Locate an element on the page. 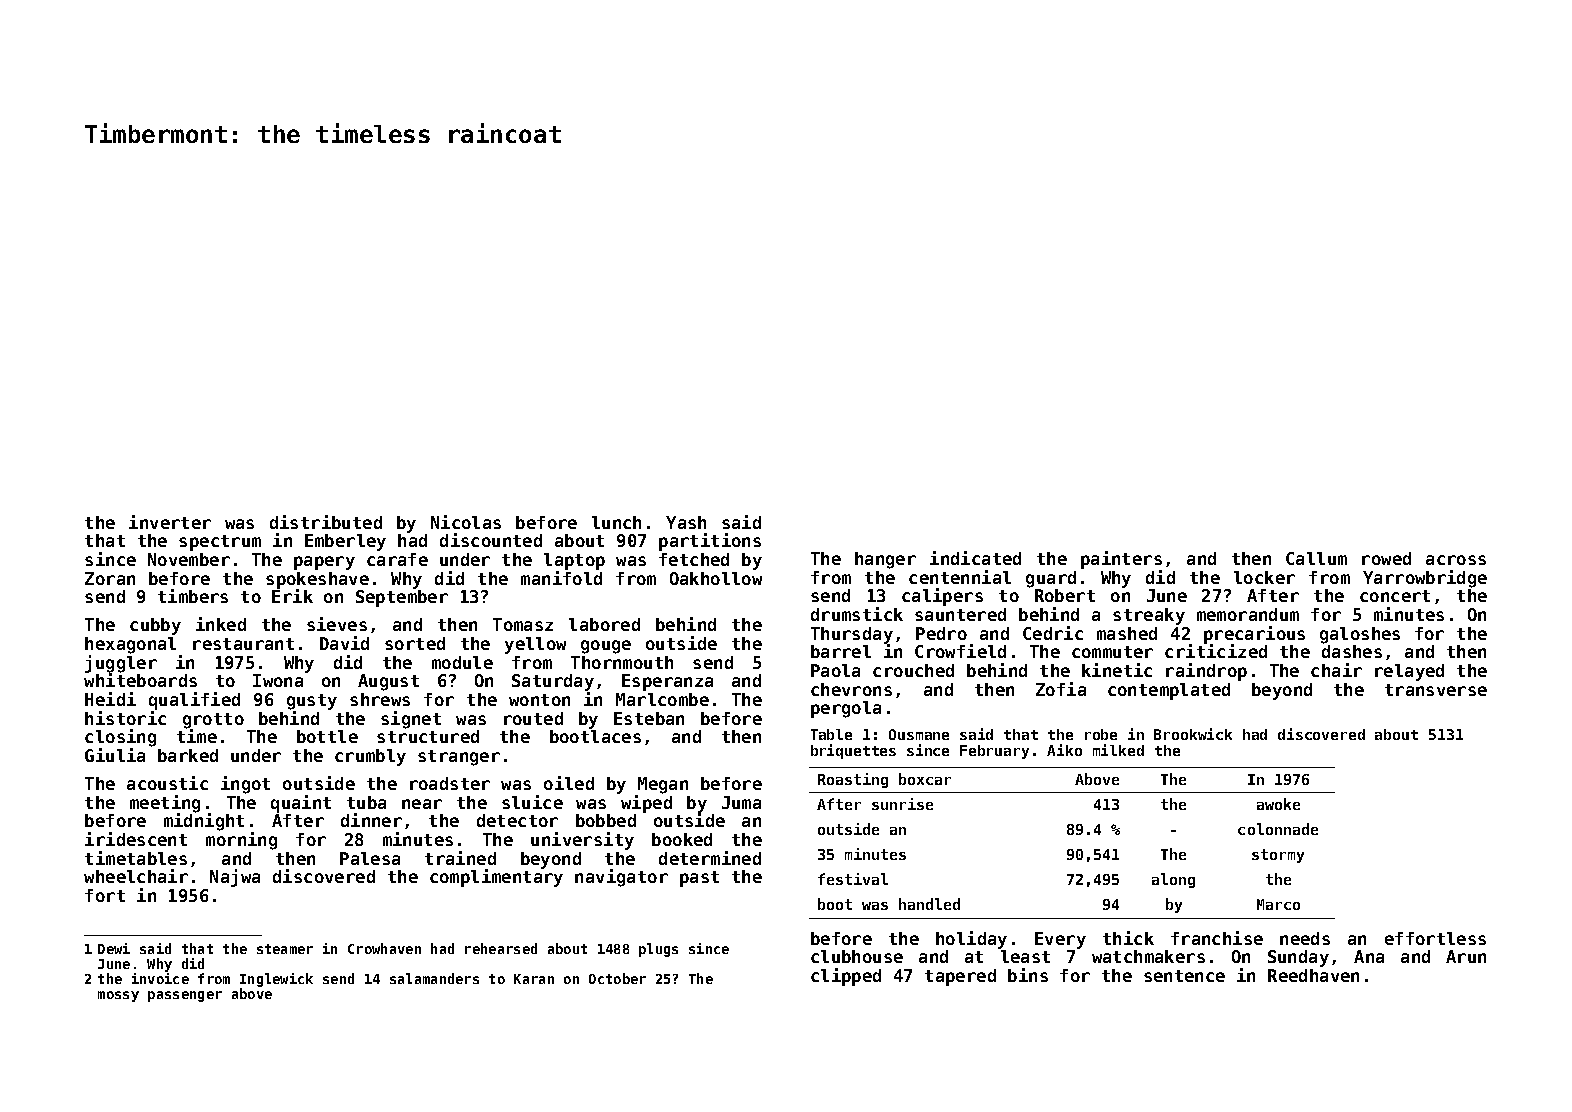  inverter is located at coordinates (170, 522).
